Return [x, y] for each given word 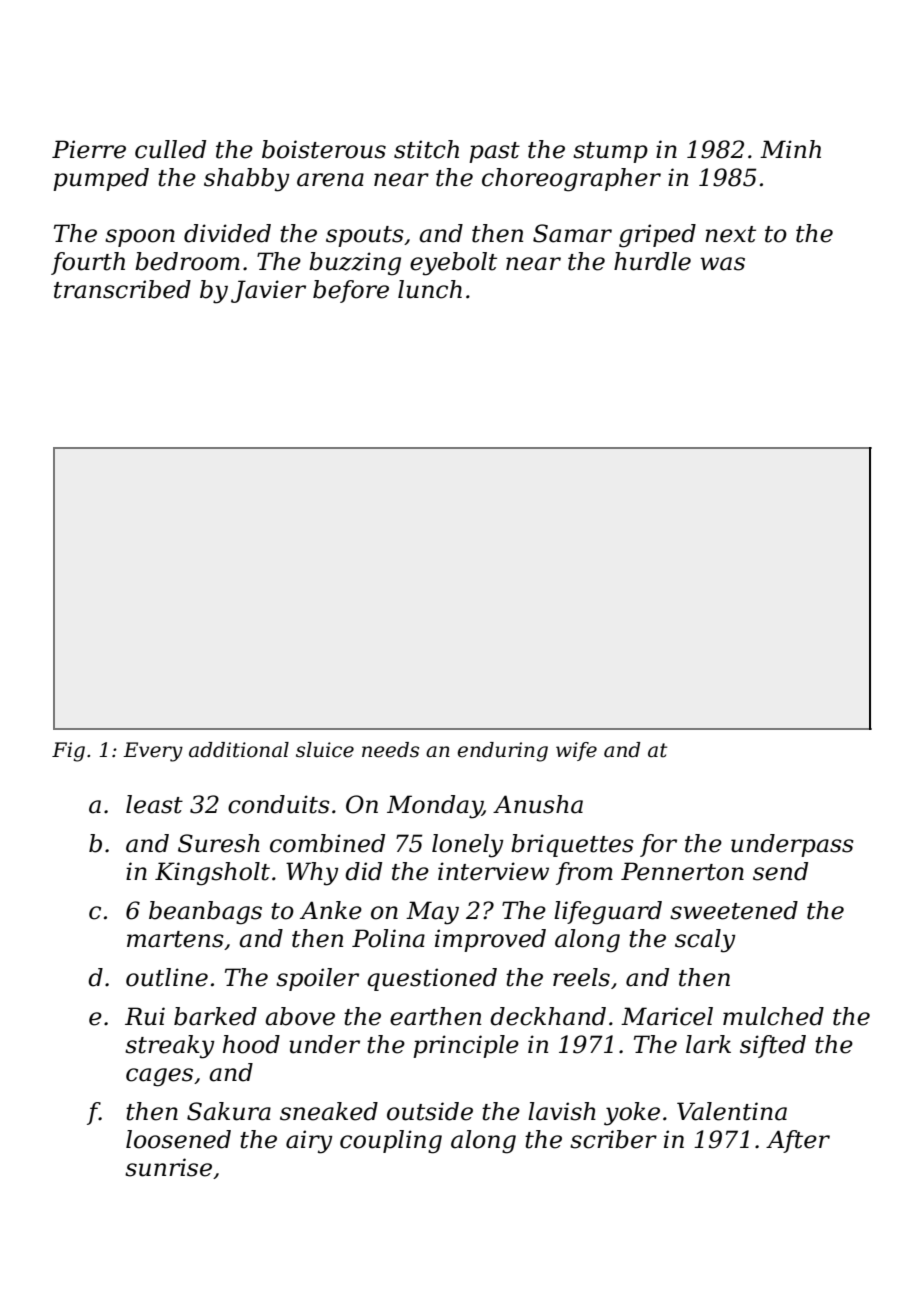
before [351, 291]
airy [309, 1142]
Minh [790, 149]
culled [170, 149]
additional [239, 750]
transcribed [122, 289]
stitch [426, 149]
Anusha [538, 804]
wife [576, 751]
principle [466, 1046]
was [722, 264]
